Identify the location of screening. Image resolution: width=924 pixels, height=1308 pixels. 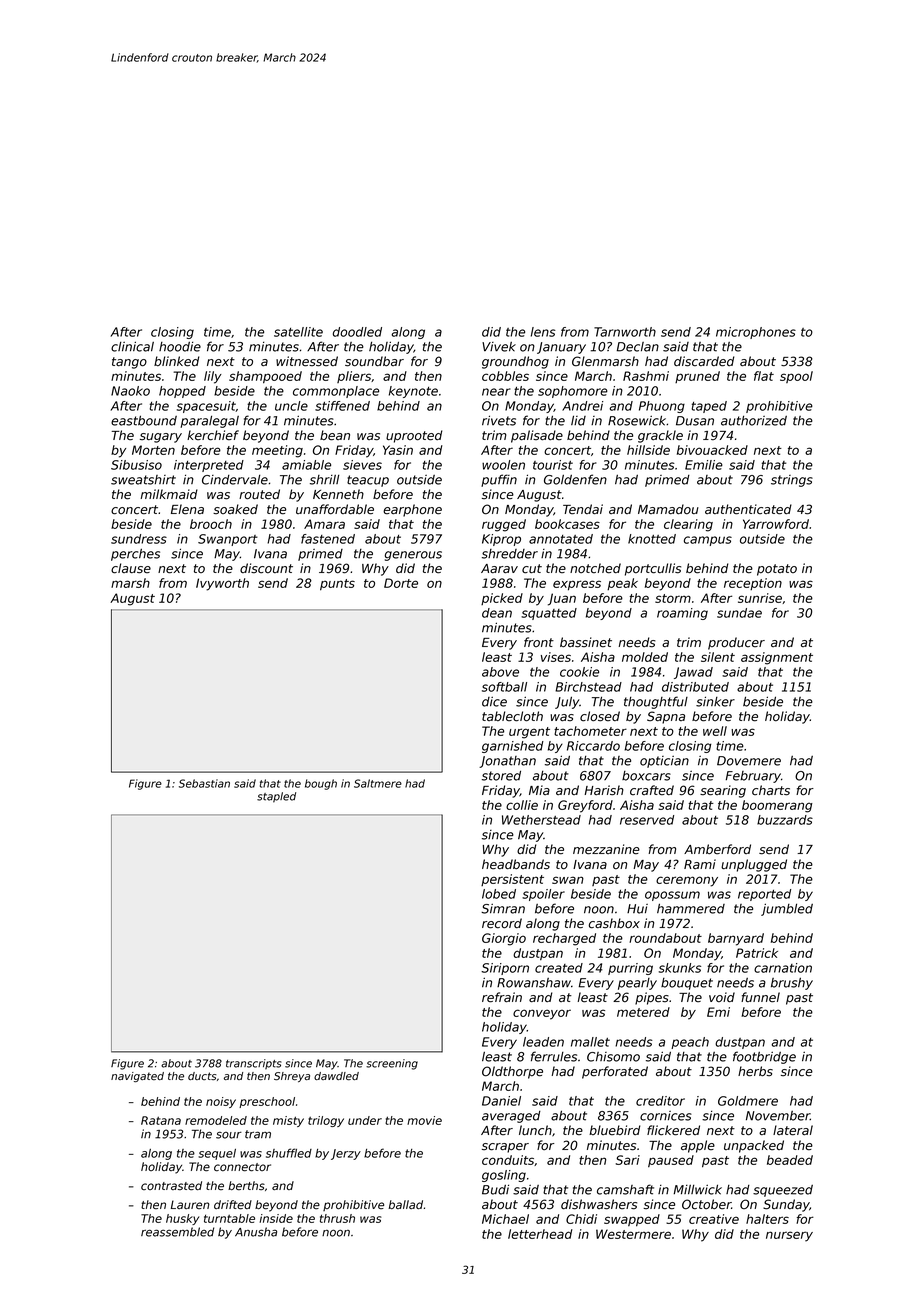
(392, 1064).
